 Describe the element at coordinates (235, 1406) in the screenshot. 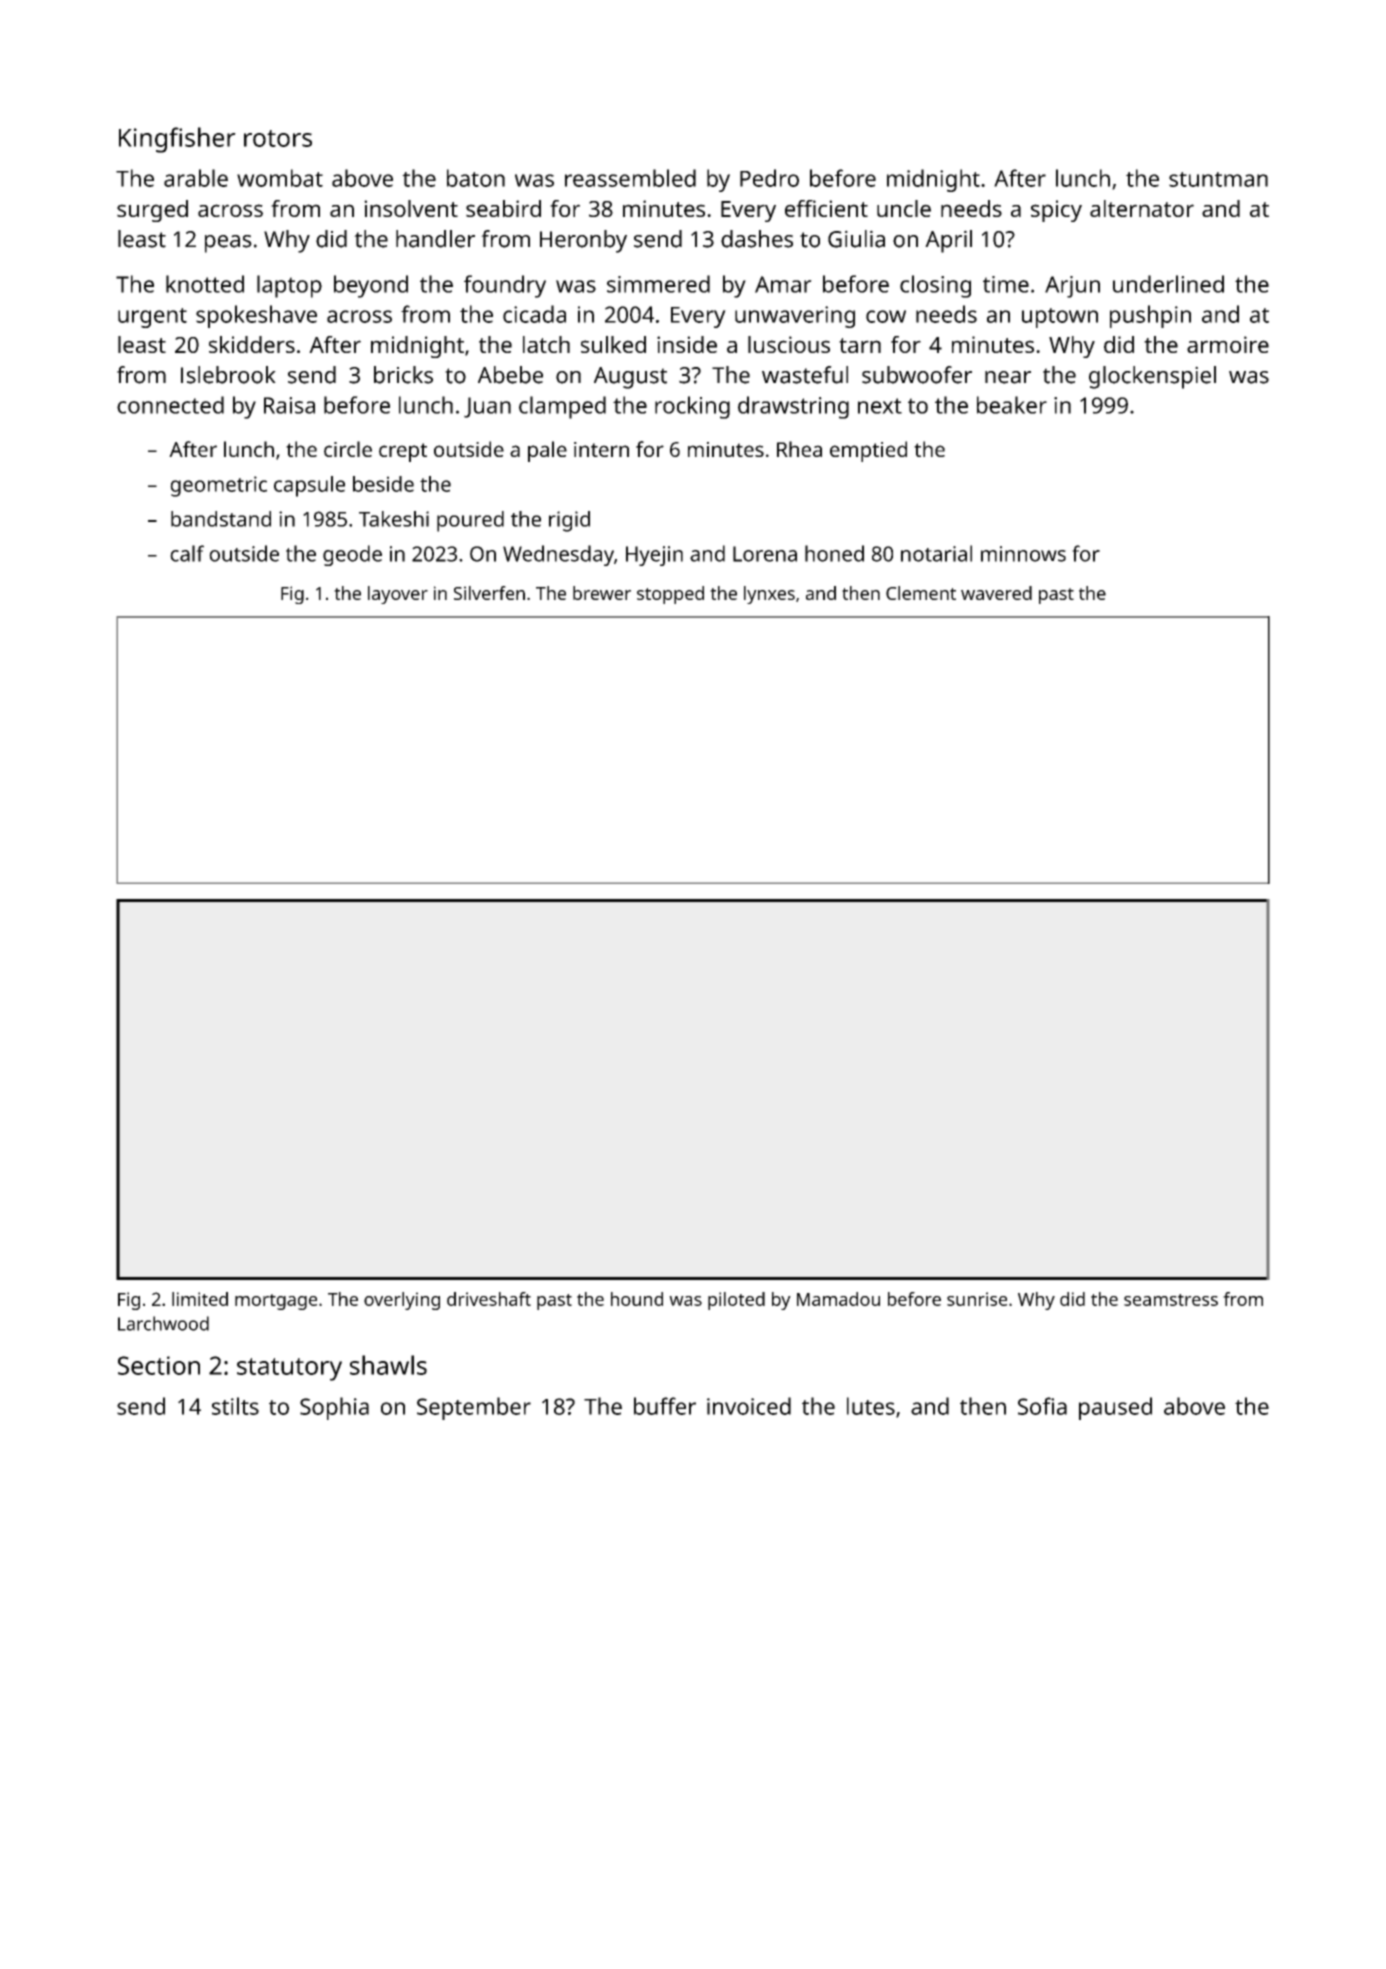

I see `stilts` at that location.
